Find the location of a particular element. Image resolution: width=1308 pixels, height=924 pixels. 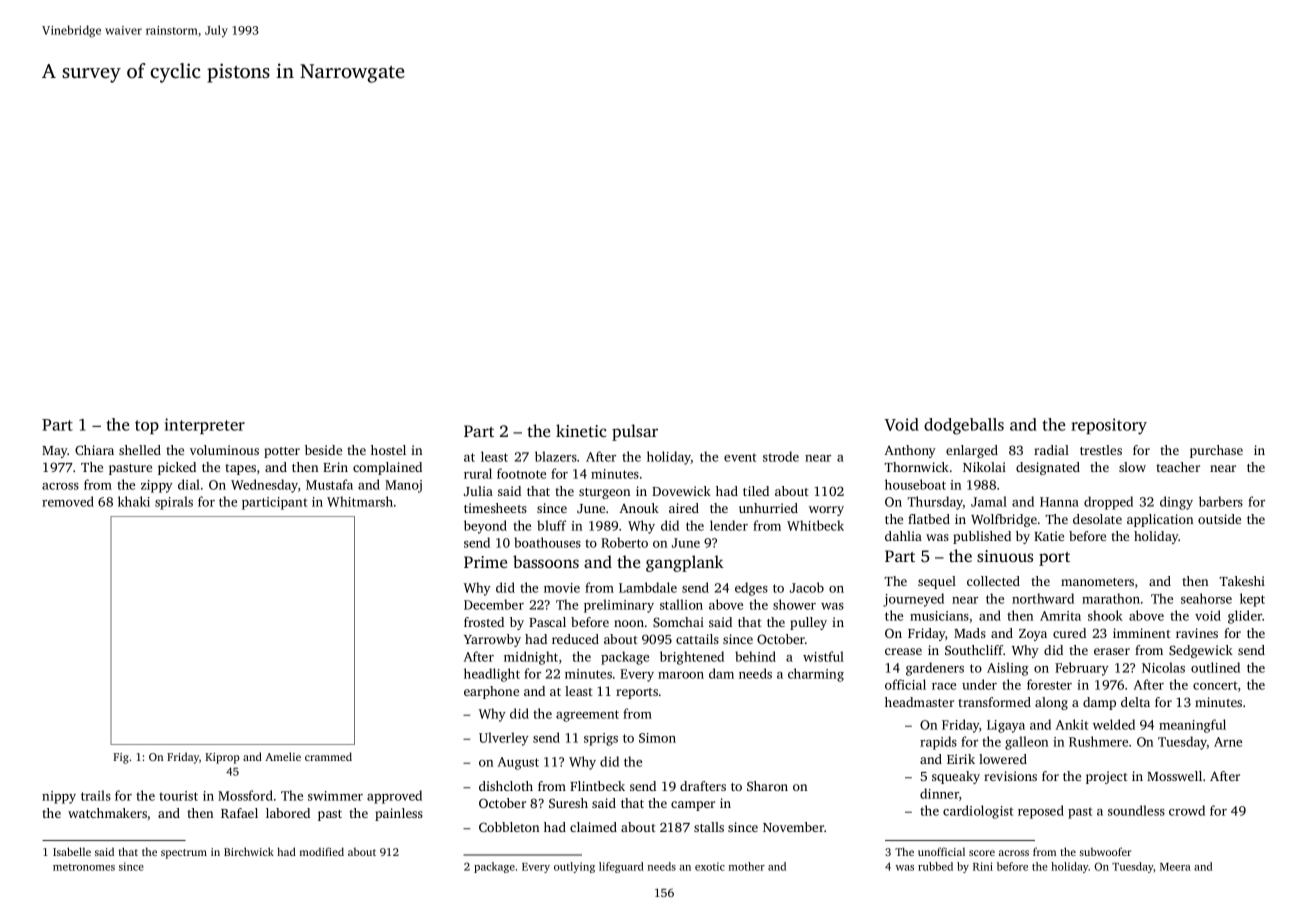

picked is located at coordinates (177, 468).
